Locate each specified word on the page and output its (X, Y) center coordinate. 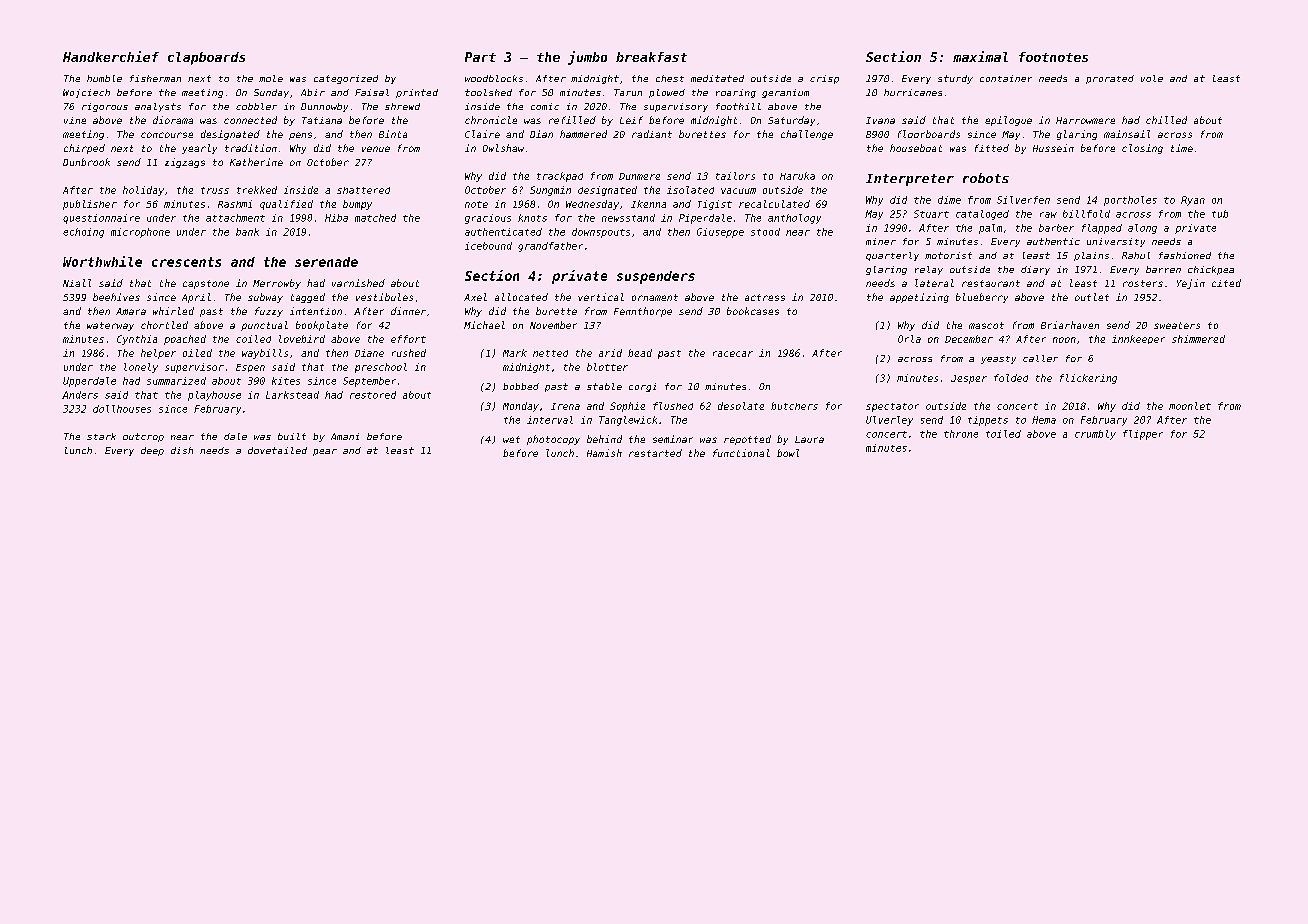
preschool (381, 368)
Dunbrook (86, 162)
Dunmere (639, 176)
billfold (1086, 214)
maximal (980, 56)
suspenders (656, 277)
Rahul (1136, 255)
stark (101, 436)
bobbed (521, 386)
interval (550, 420)
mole (271, 78)
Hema (1044, 420)
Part (480, 57)
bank (247, 232)
